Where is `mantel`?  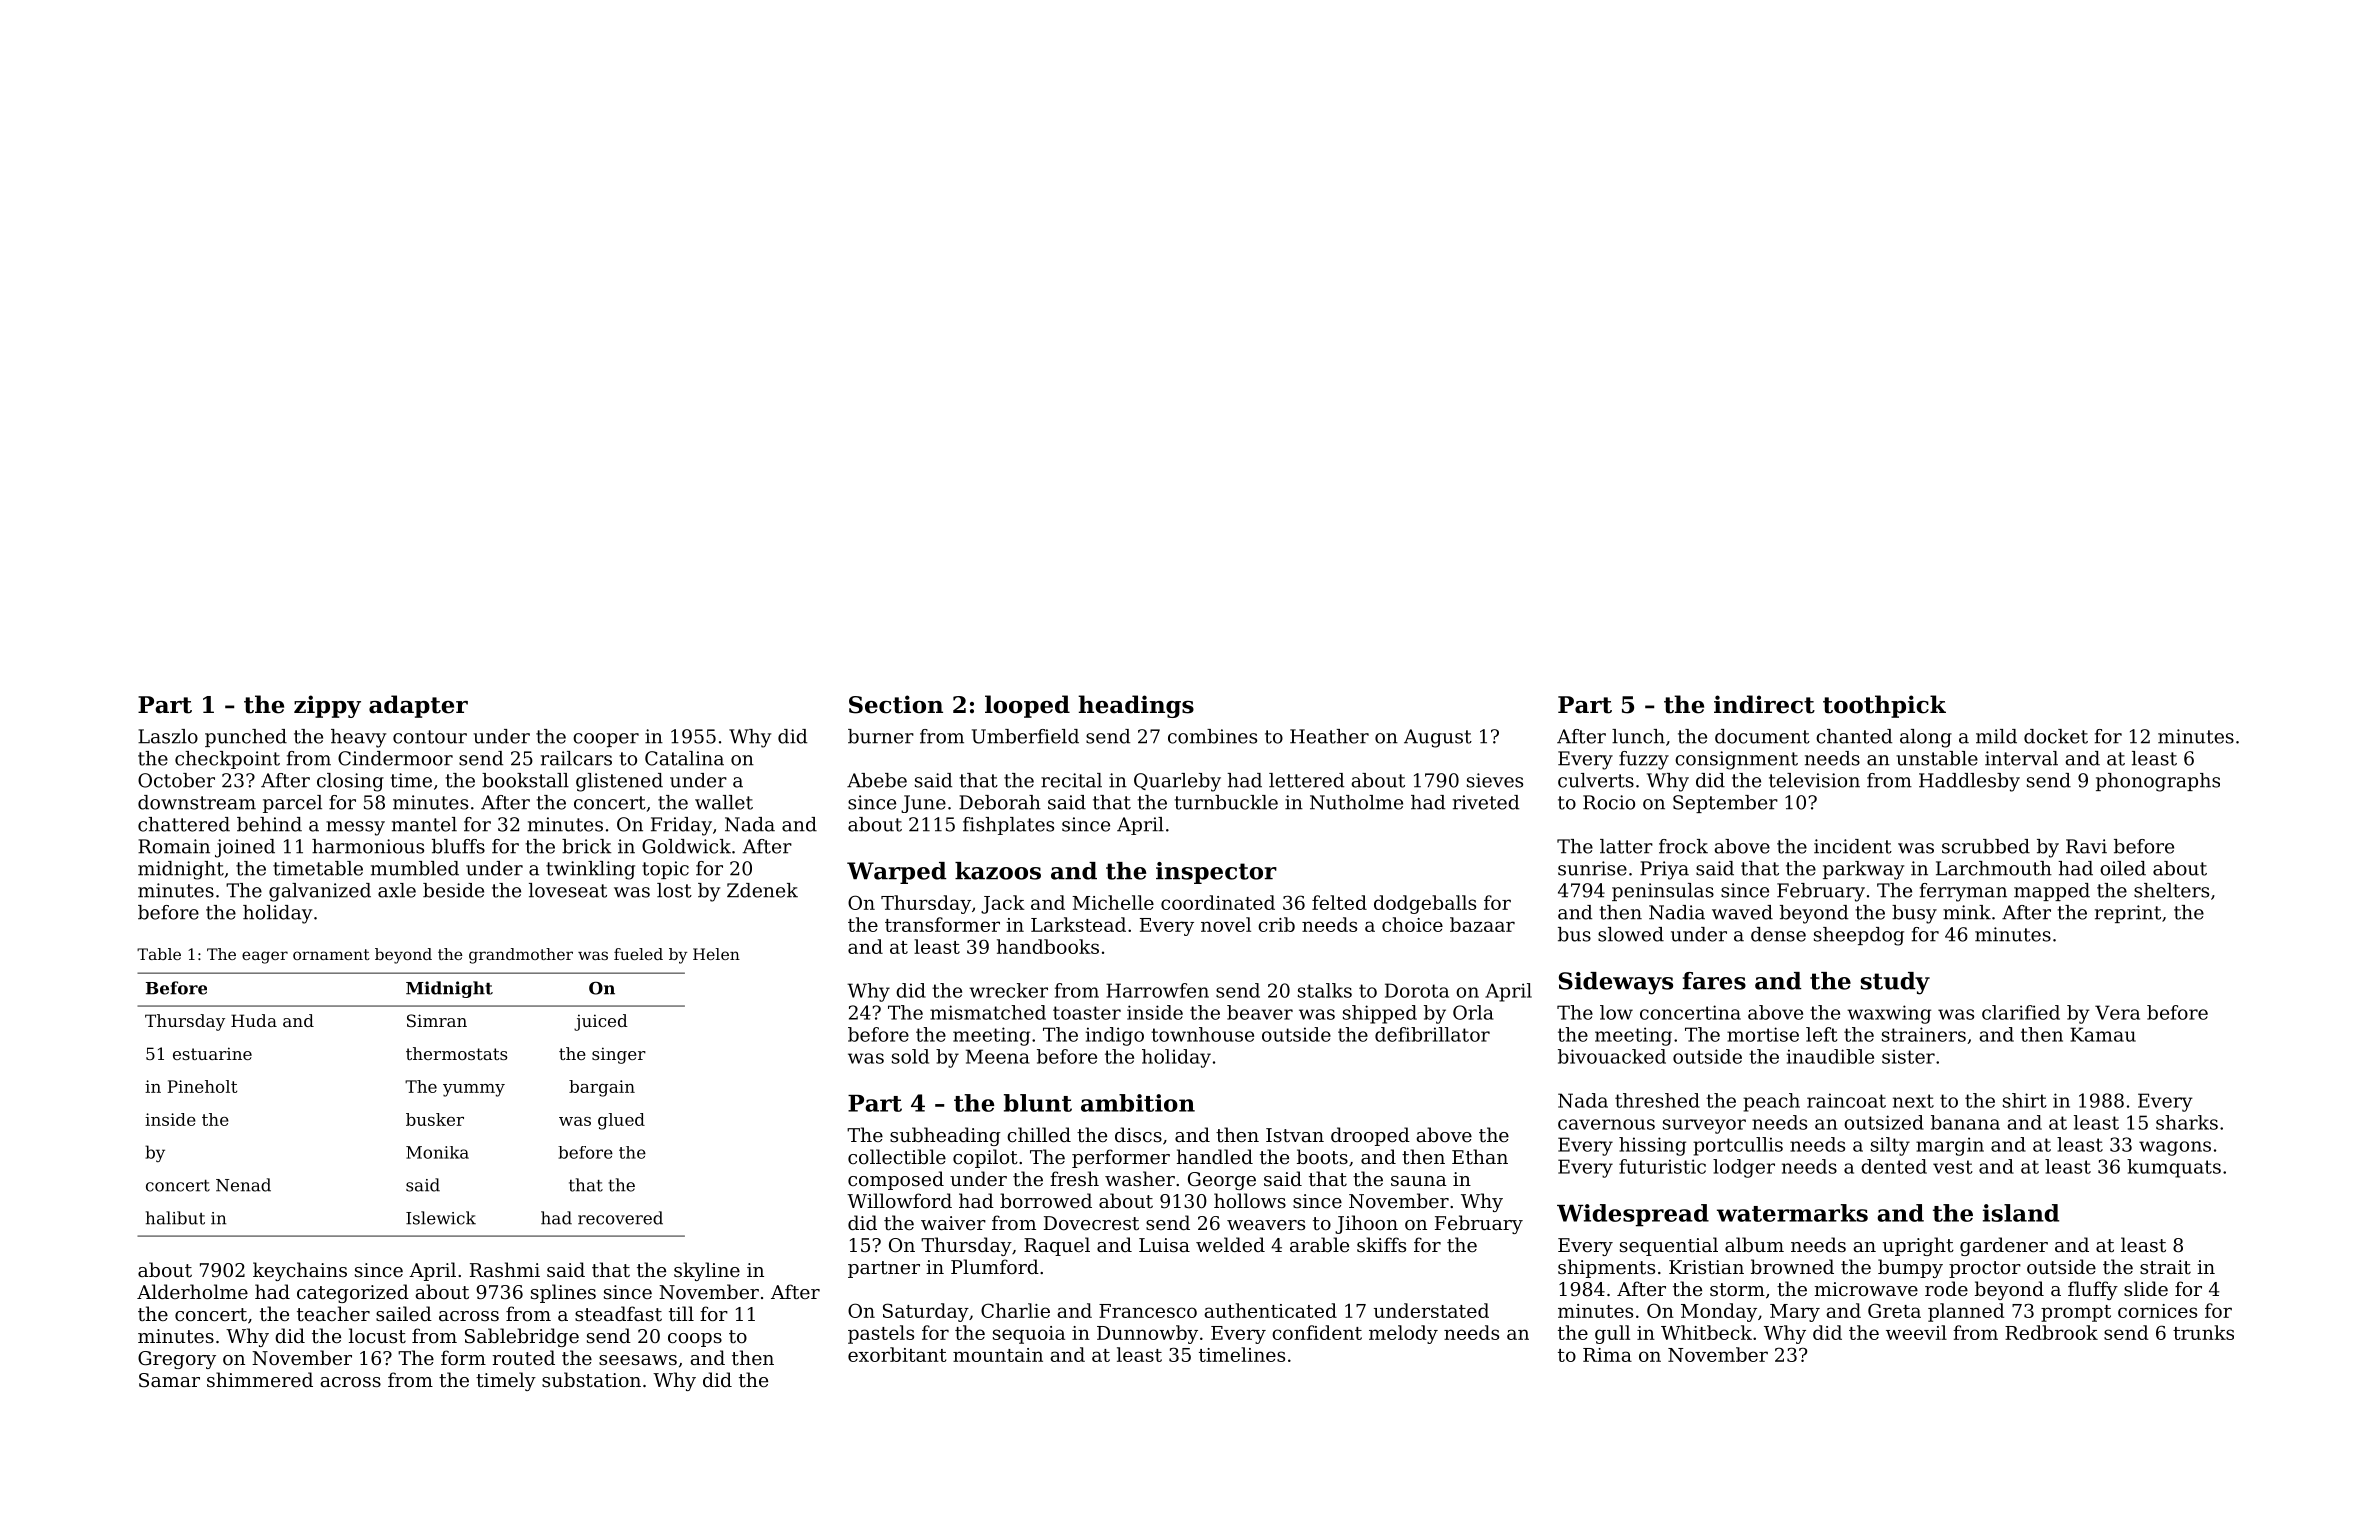 mantel is located at coordinates (424, 824).
